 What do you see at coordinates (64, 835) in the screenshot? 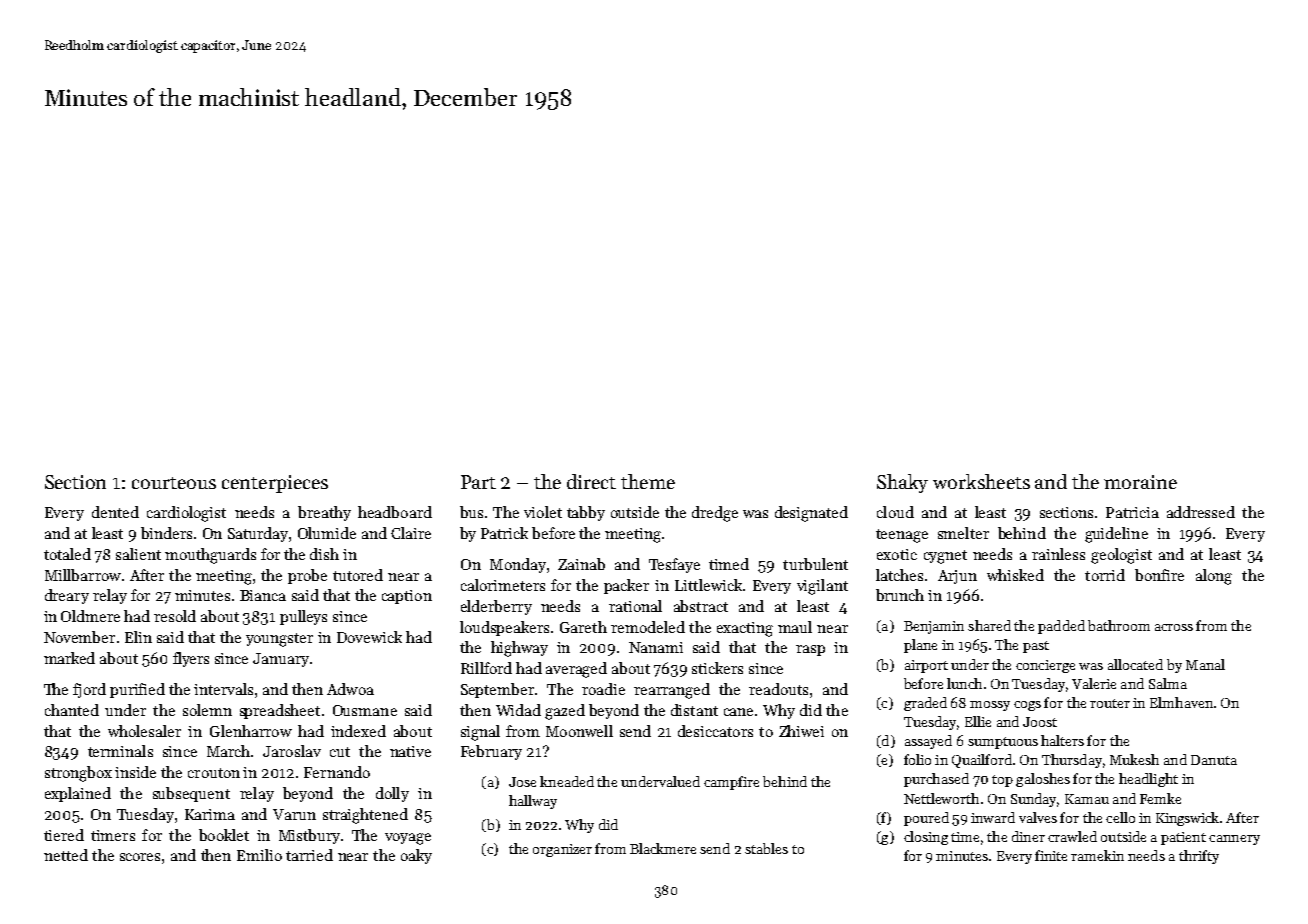
I see `tiered` at bounding box center [64, 835].
